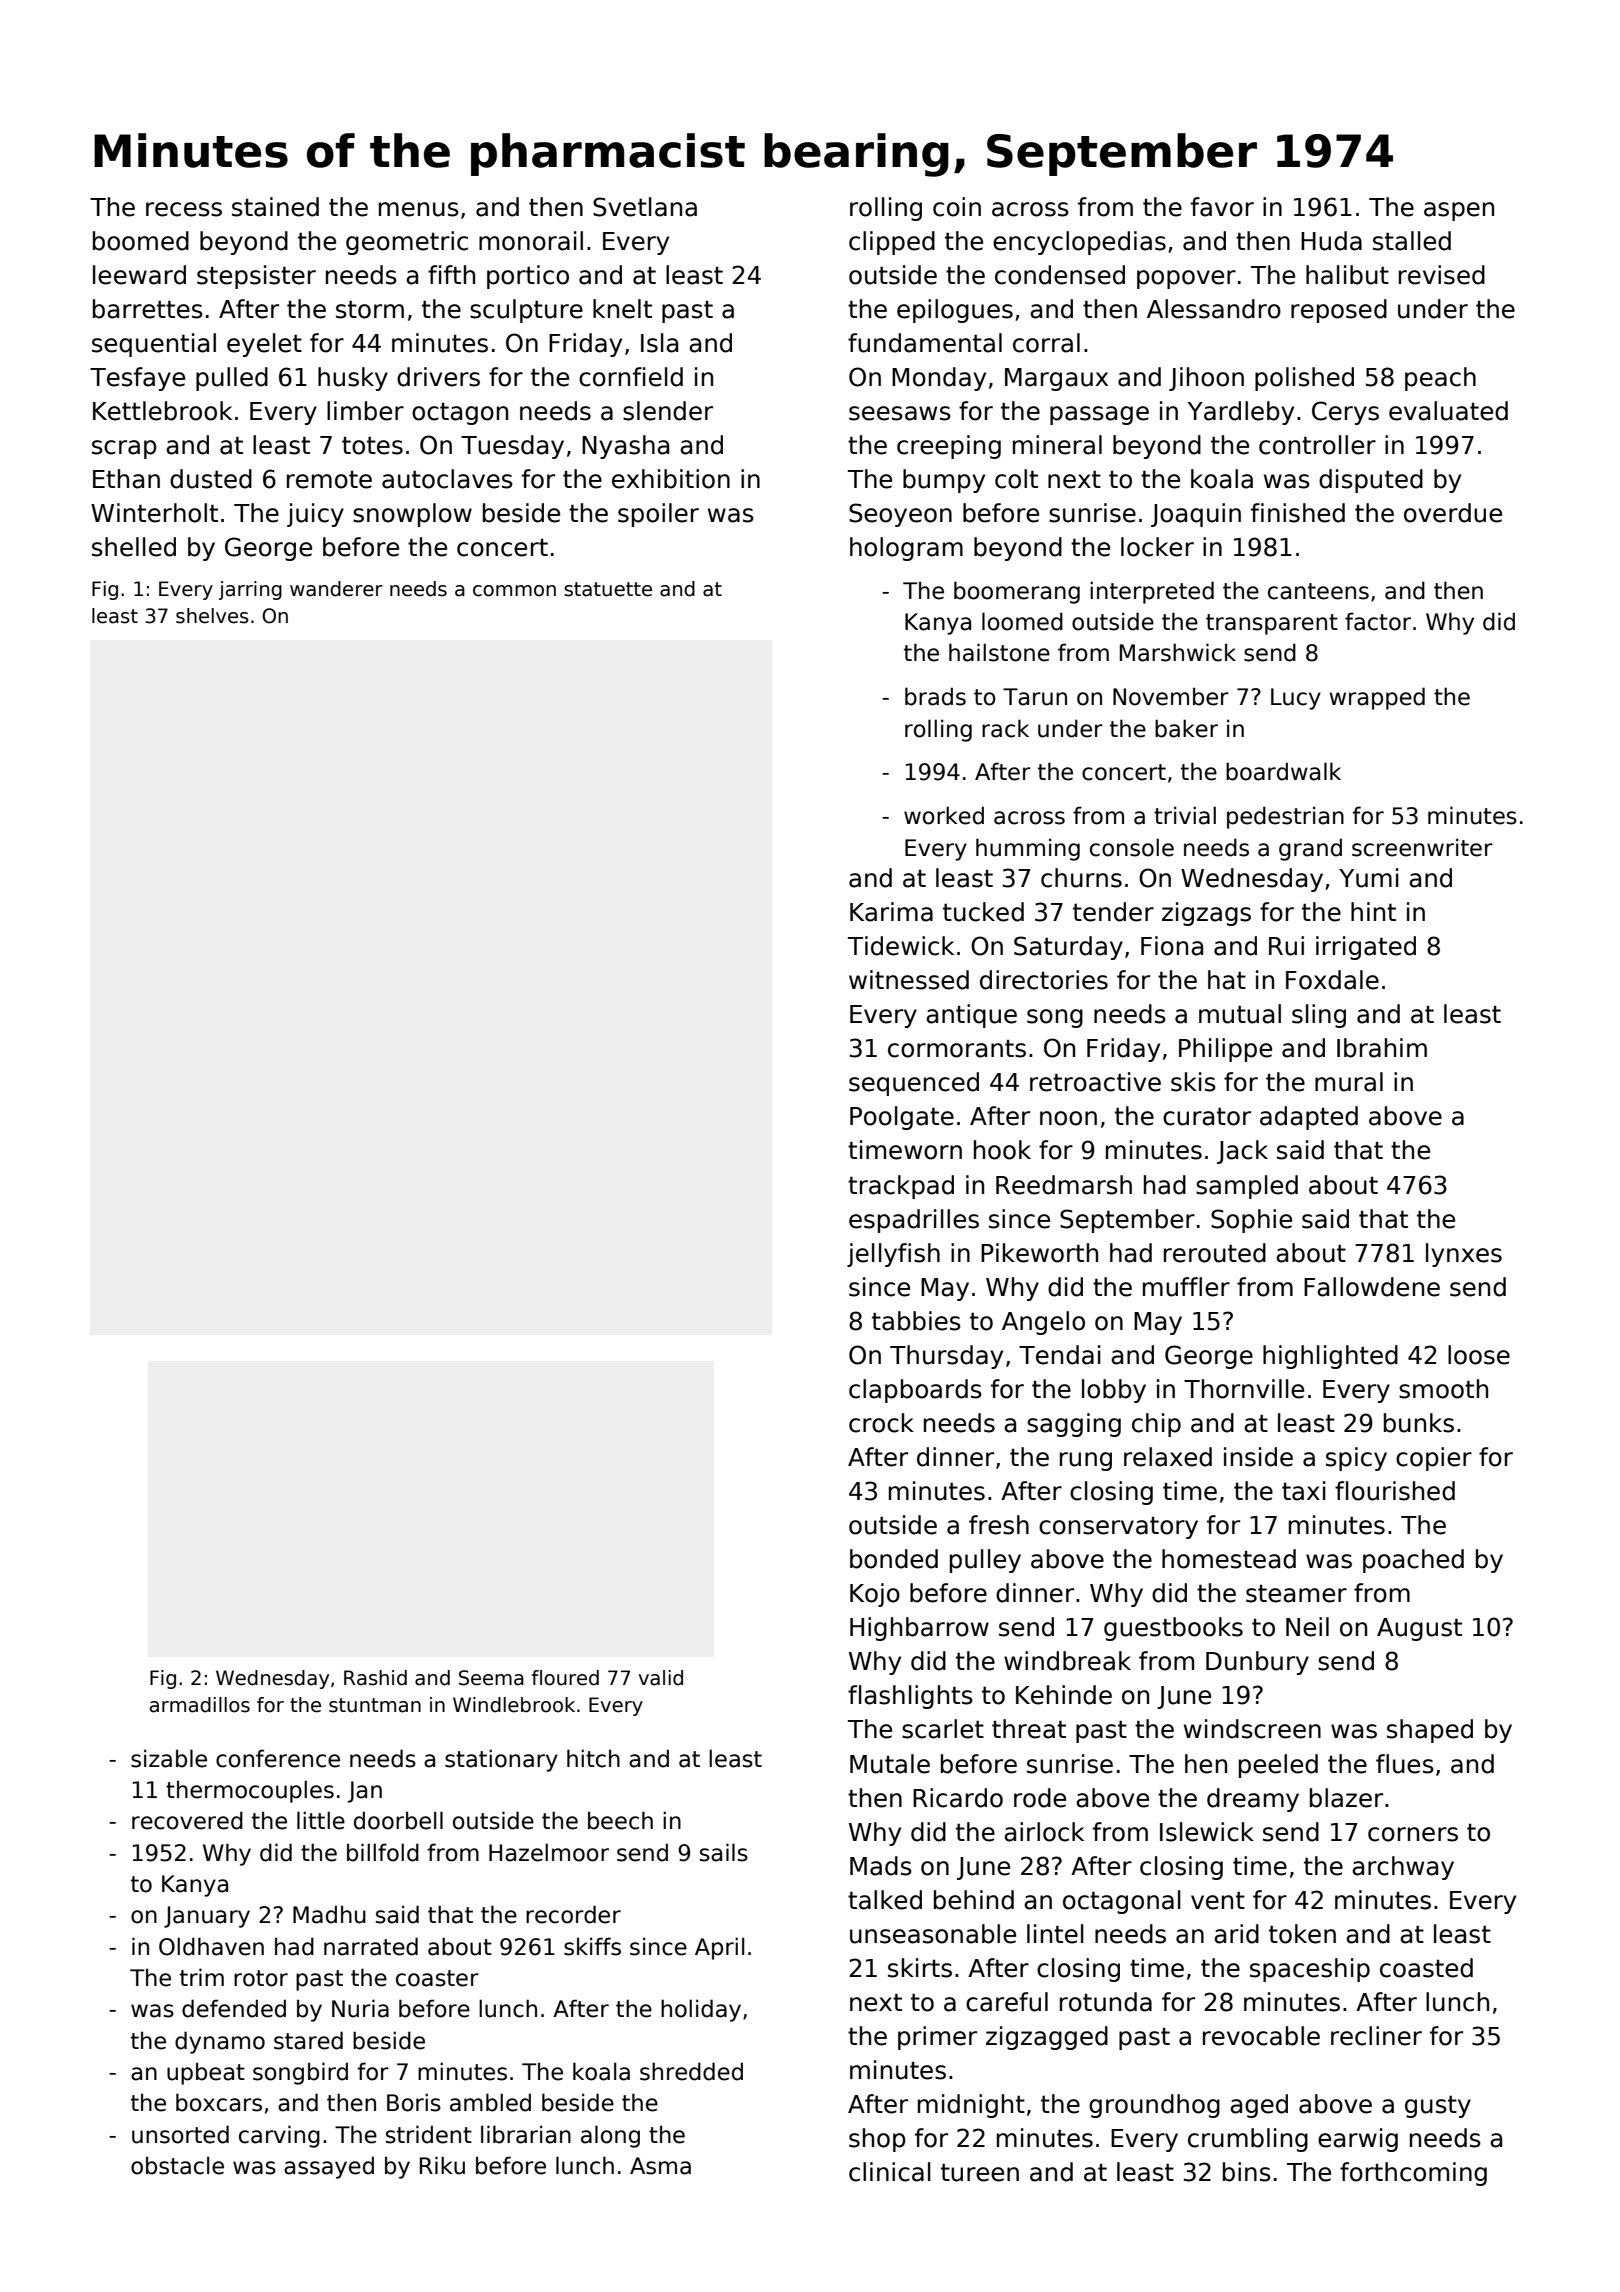 The height and width of the image is (2292, 1620). Describe the element at coordinates (701, 2010) in the image. I see `holiday` at that location.
